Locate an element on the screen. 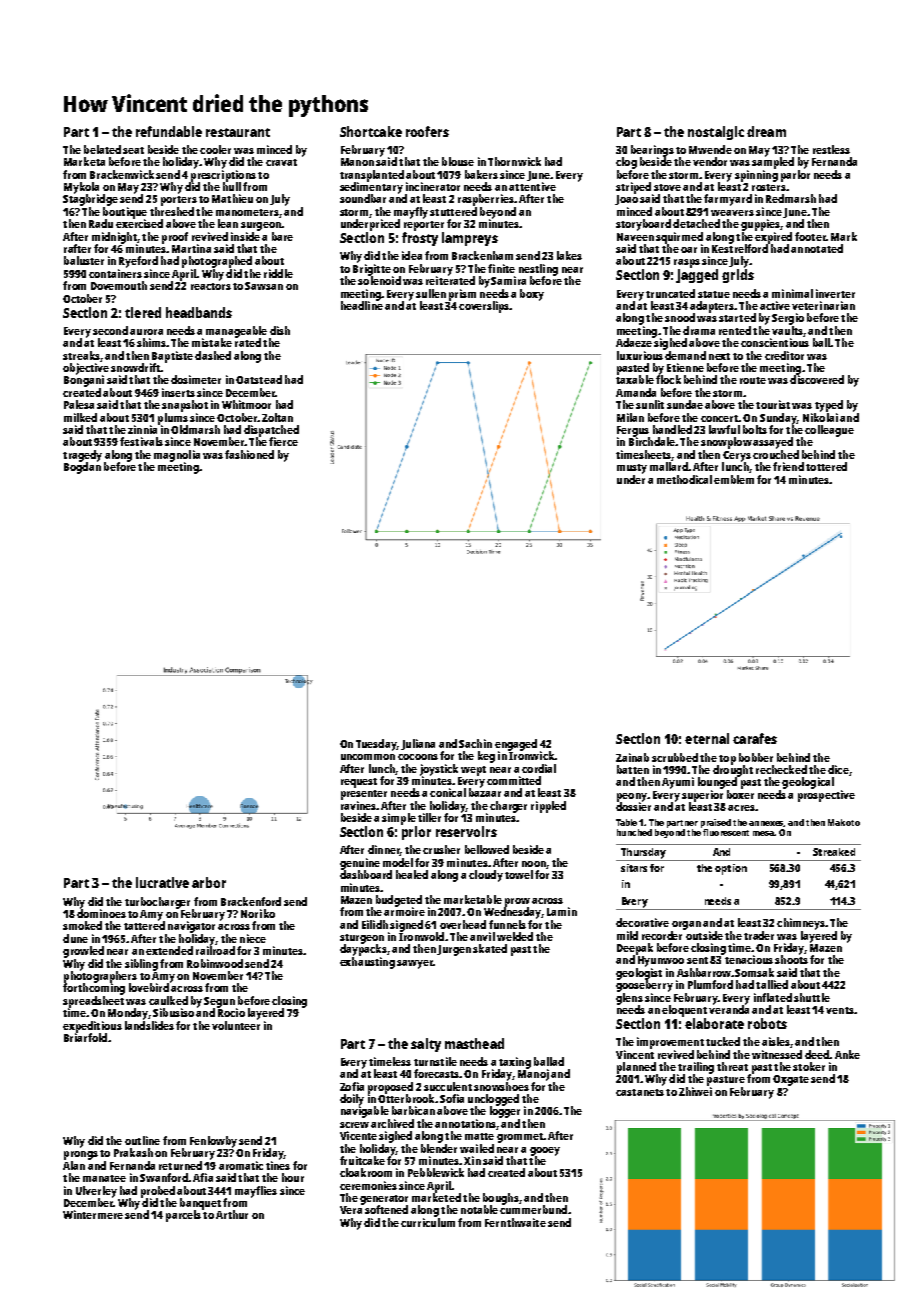 The width and height of the screenshot is (924, 1308). Zhiwei is located at coordinates (695, 1091).
